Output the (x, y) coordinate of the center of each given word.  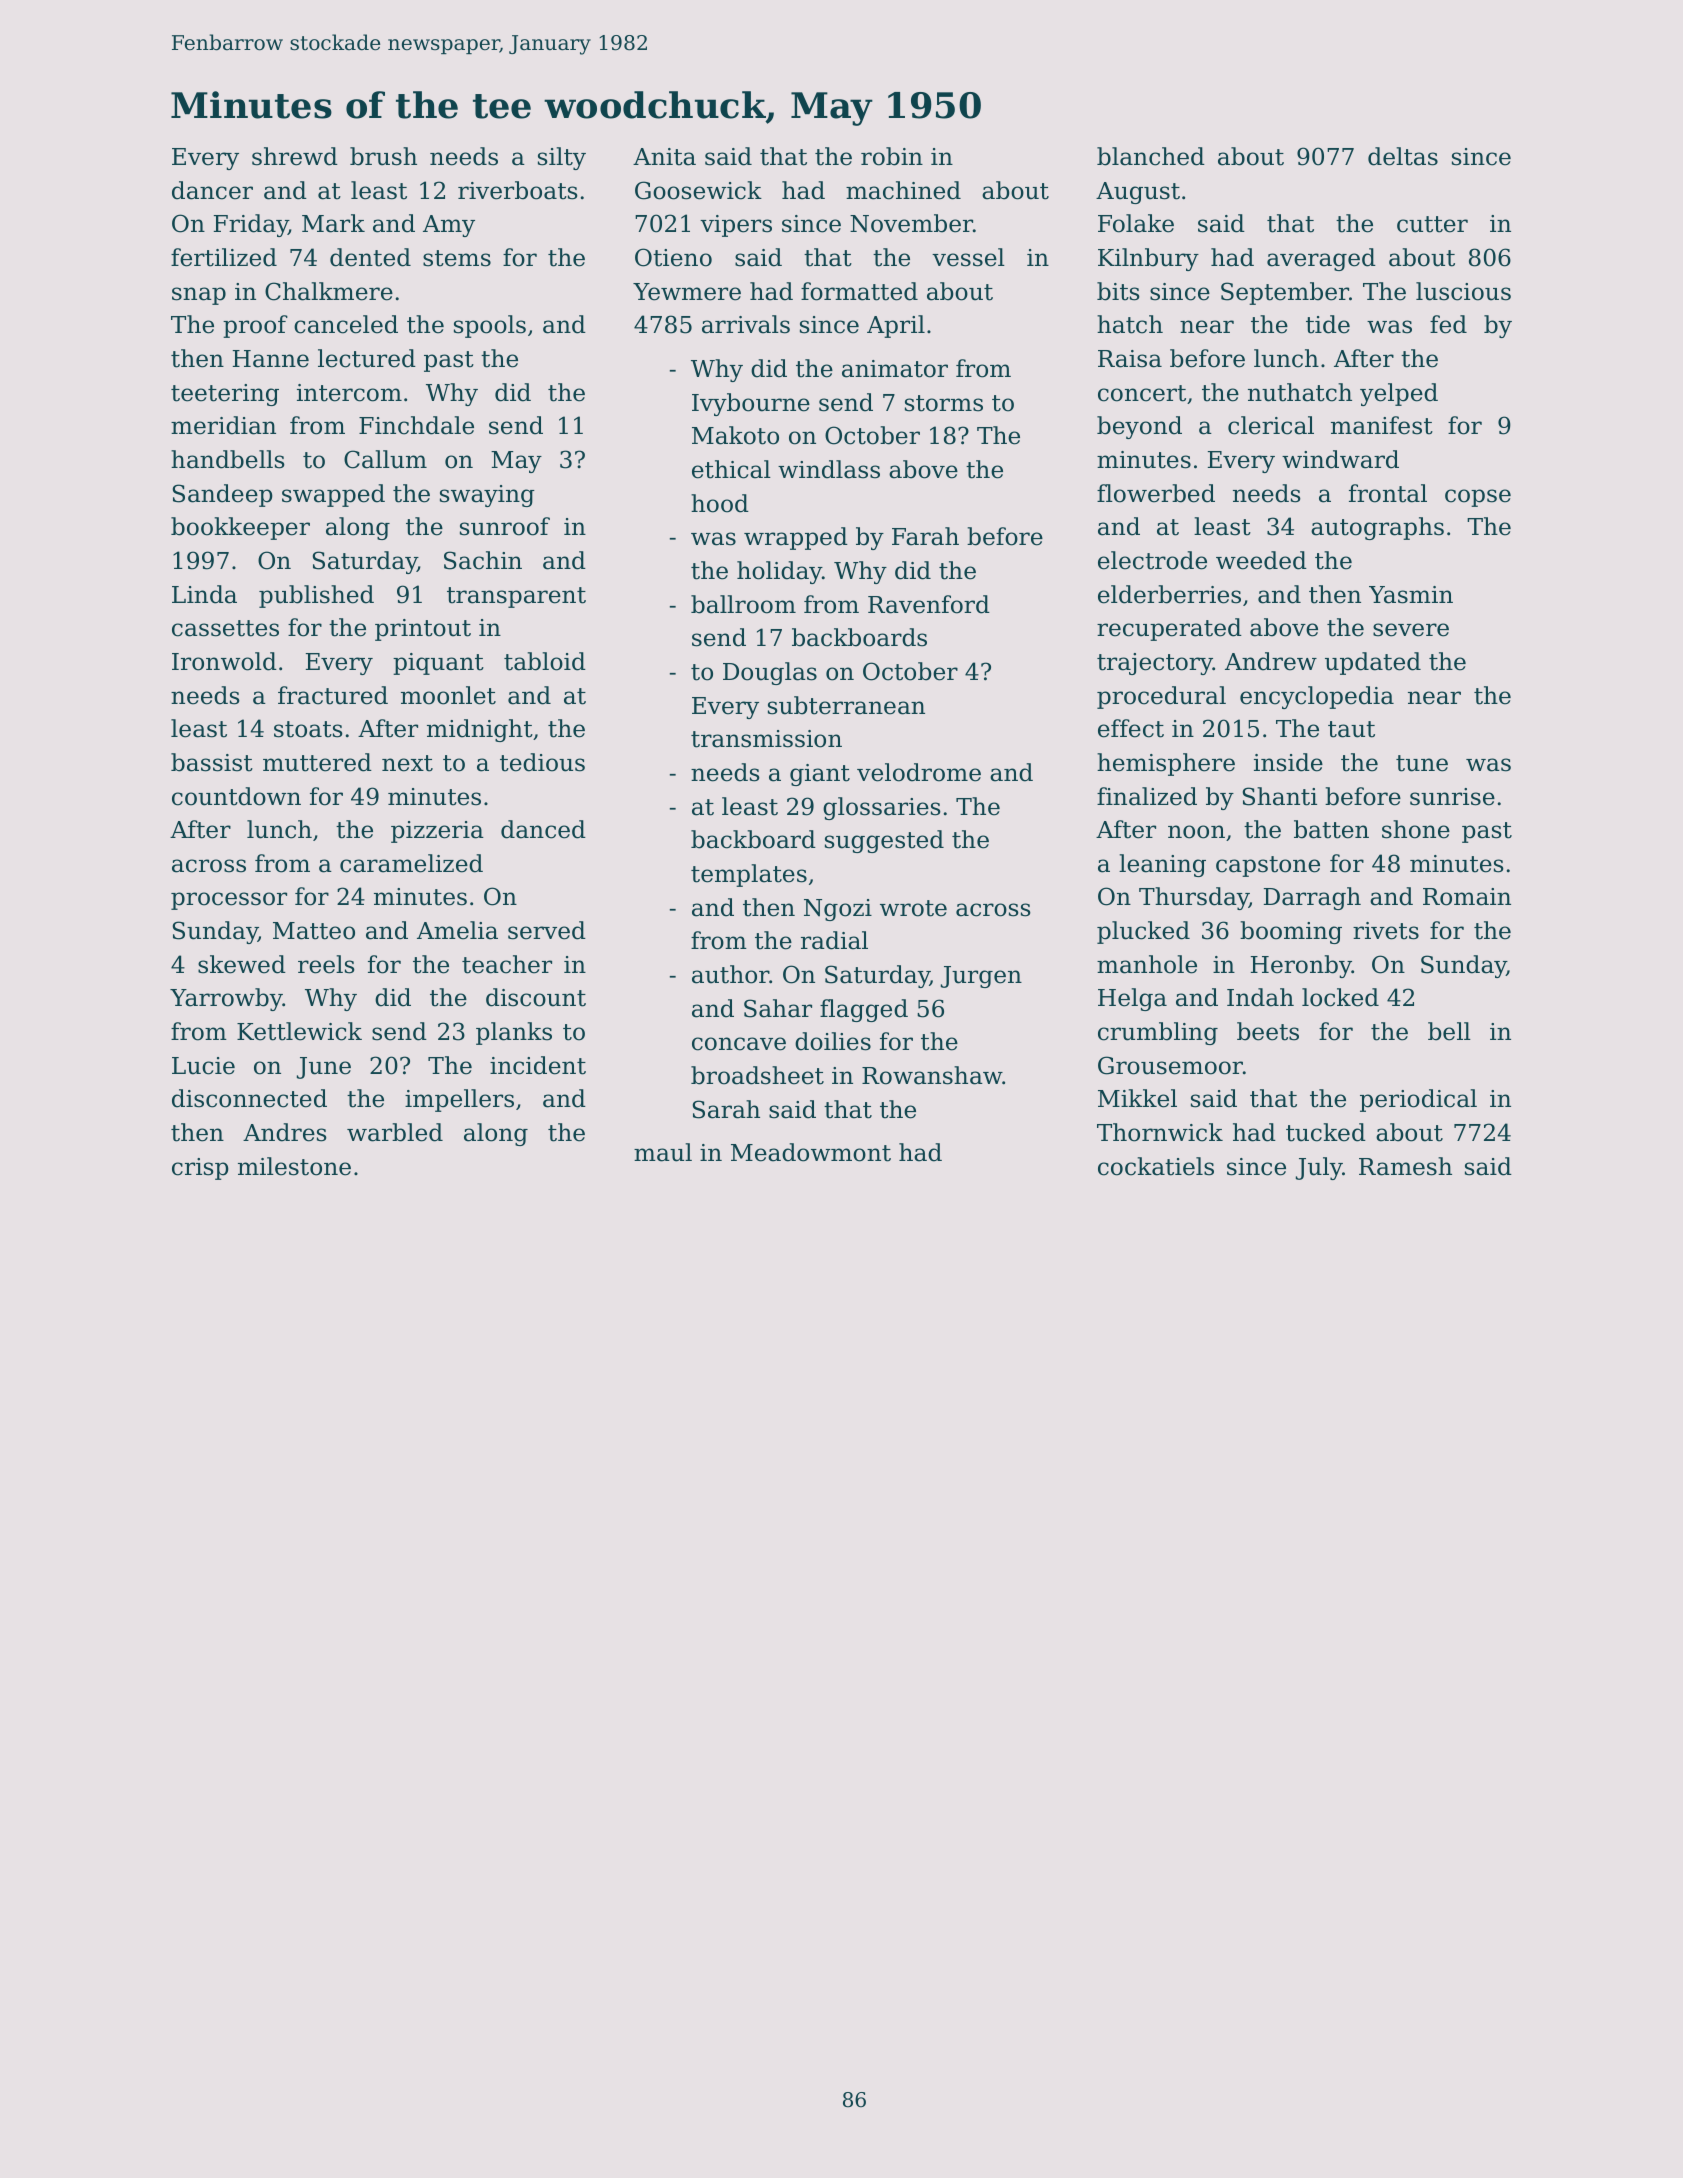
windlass (829, 469)
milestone (294, 1166)
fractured (333, 695)
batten (1331, 829)
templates (749, 875)
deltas (1403, 156)
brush (383, 156)
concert (1142, 393)
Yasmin (1411, 595)
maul (663, 1152)
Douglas (770, 673)
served (547, 930)
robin (892, 156)
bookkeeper (240, 528)
